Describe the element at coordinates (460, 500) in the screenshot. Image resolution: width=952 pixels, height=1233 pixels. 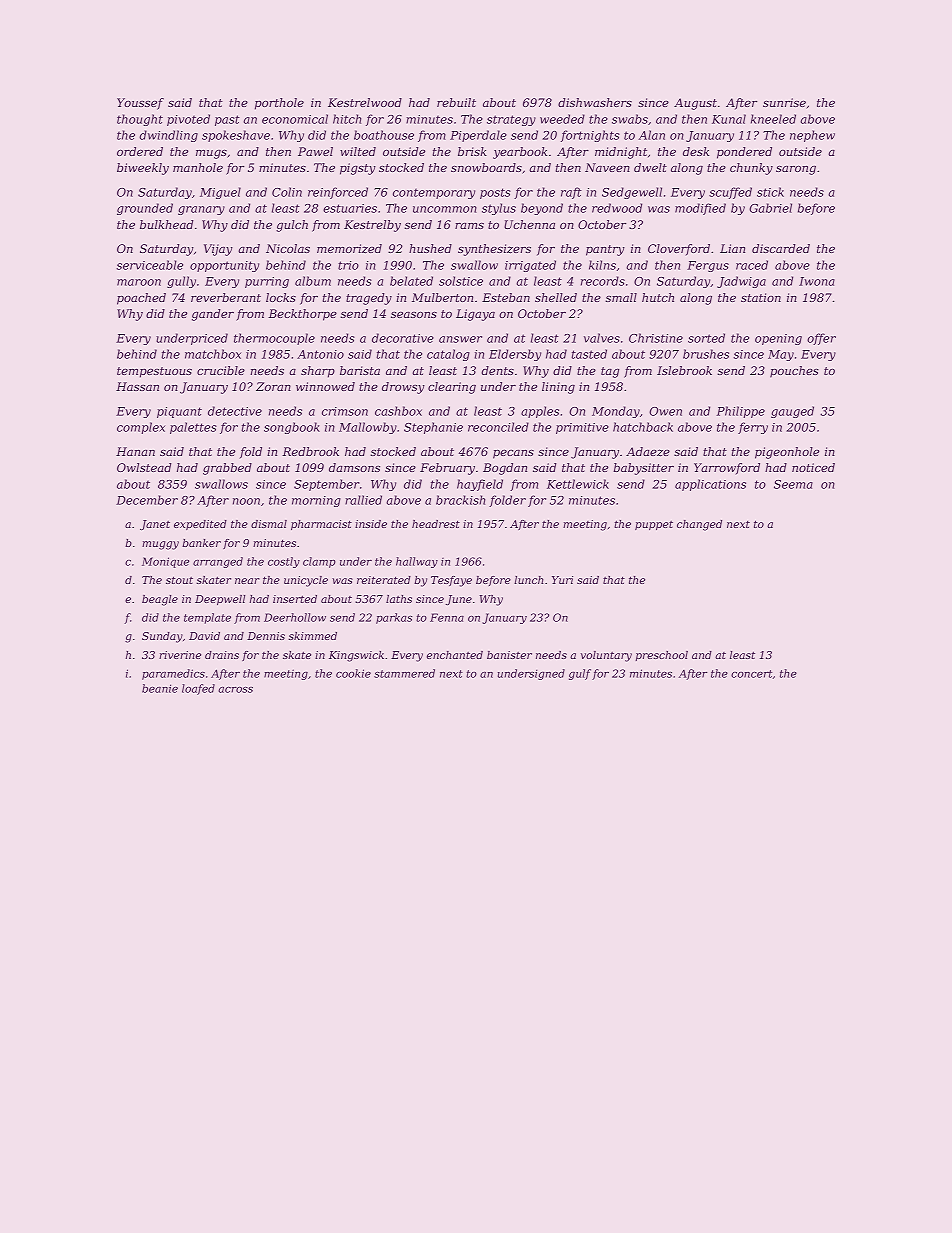
I see `brackish` at that location.
